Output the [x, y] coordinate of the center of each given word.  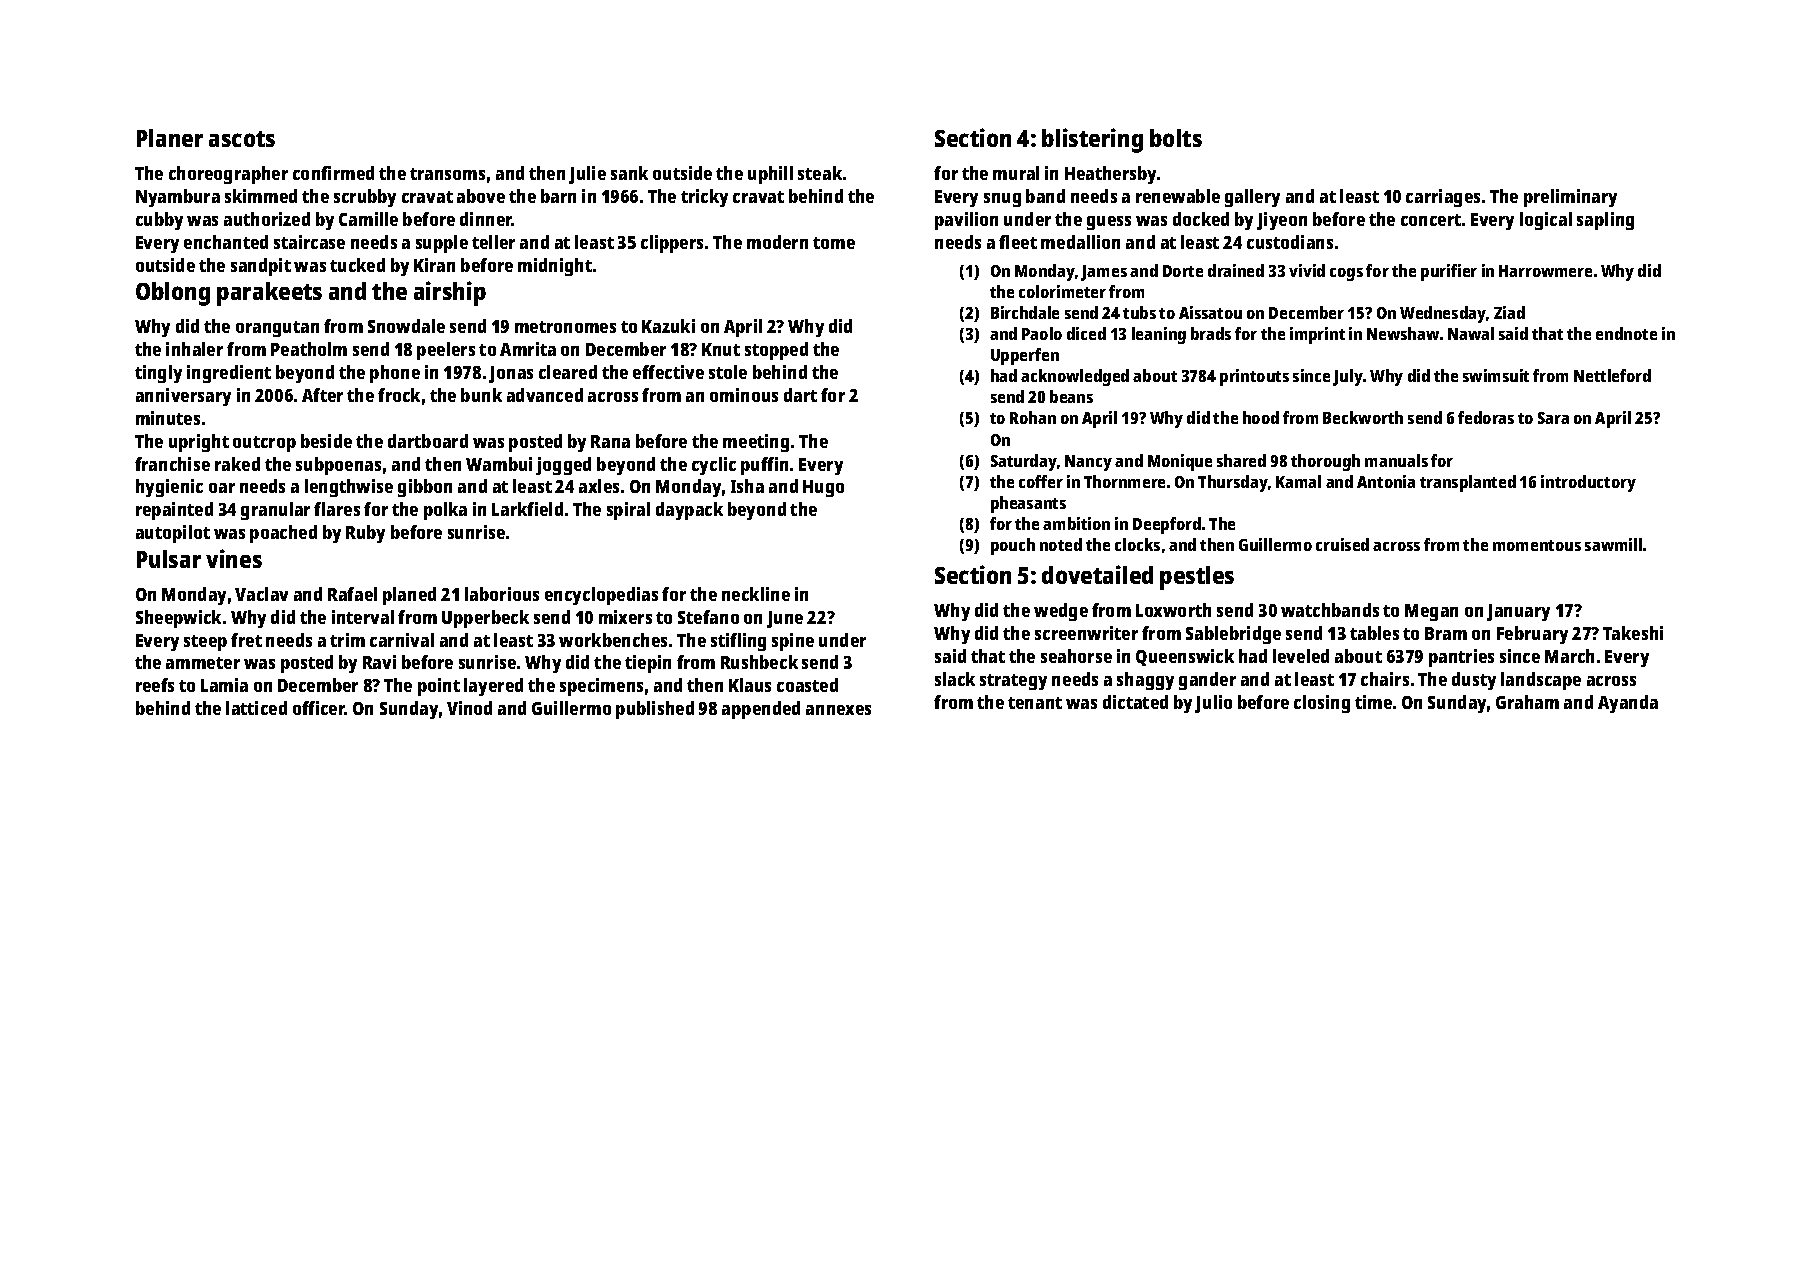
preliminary [1570, 198]
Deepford [1167, 525]
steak [820, 173]
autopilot [173, 534]
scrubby [365, 198]
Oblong [173, 294]
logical [1546, 221]
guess [1109, 223]
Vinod [469, 708]
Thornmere [1124, 481]
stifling [738, 642]
